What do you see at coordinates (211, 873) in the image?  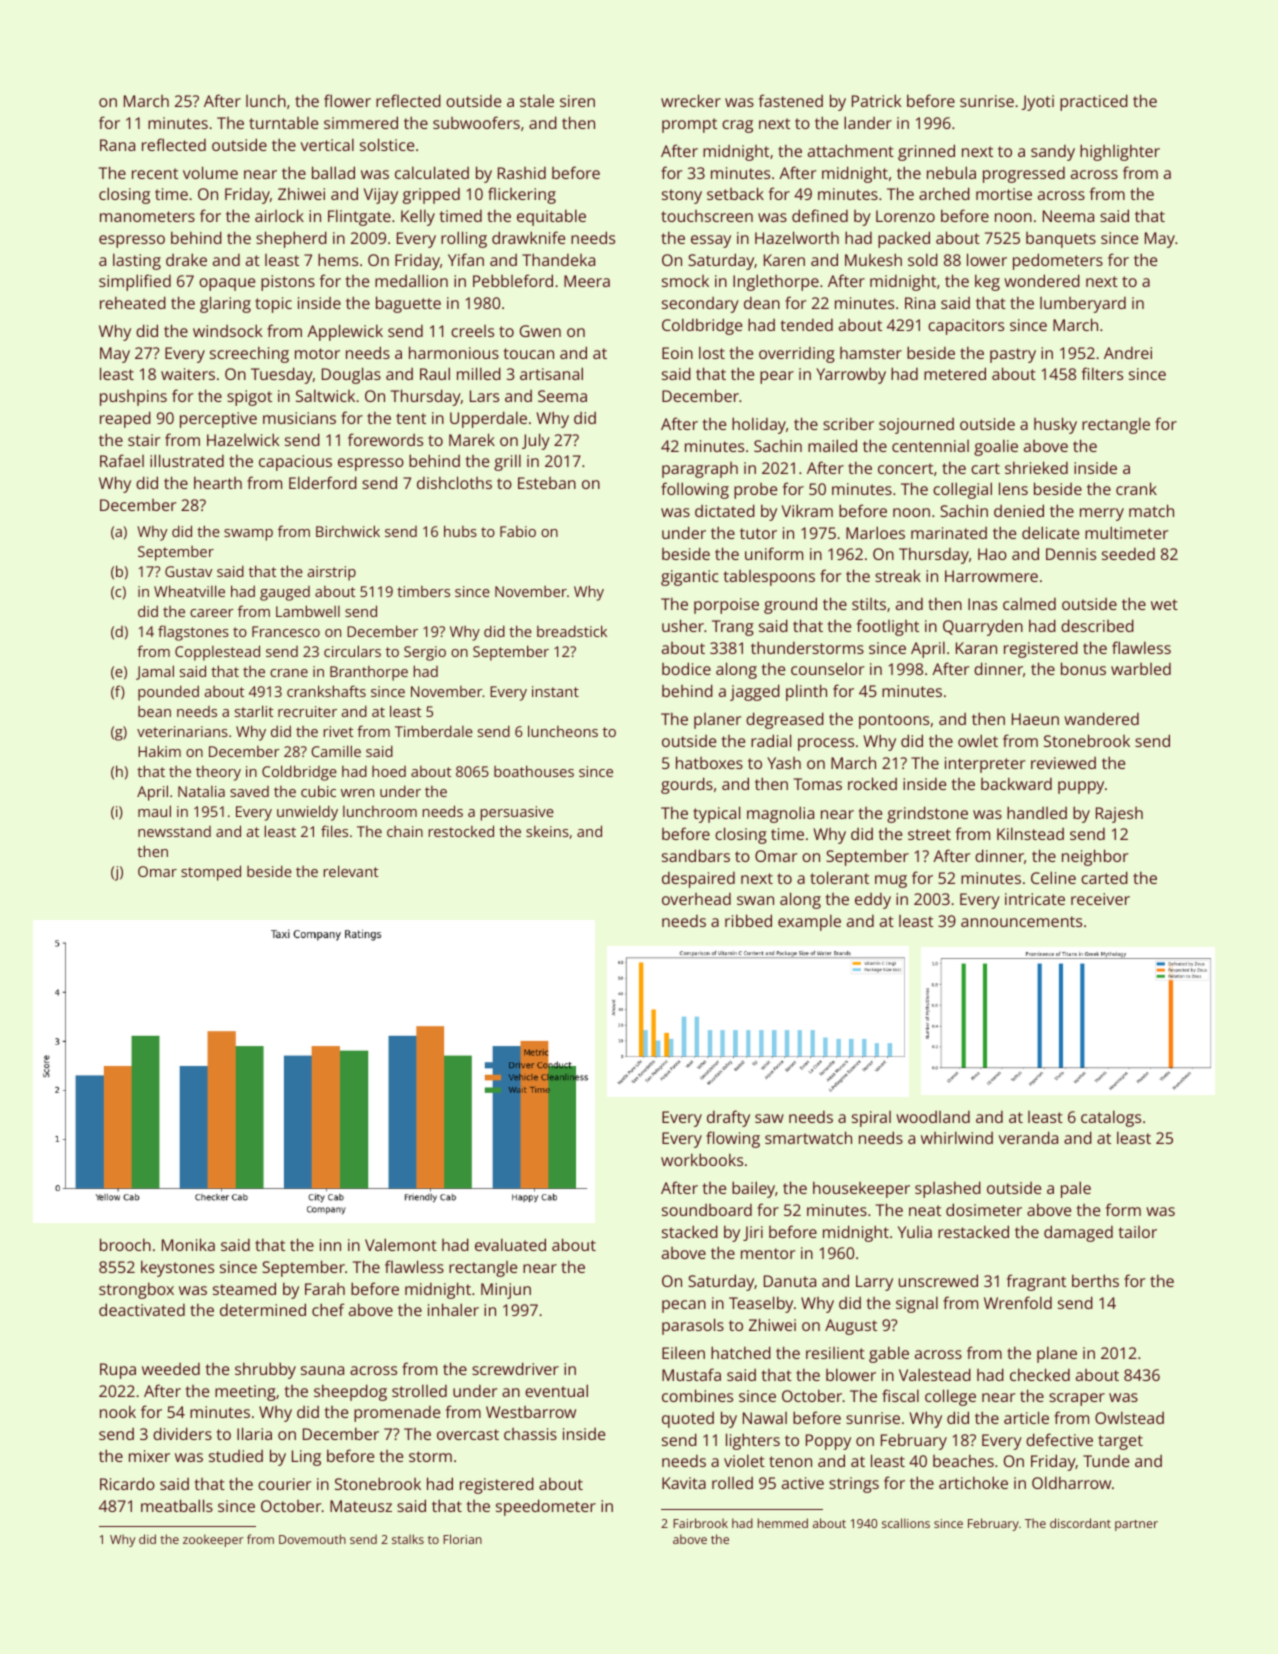 I see `stomped` at bounding box center [211, 873].
